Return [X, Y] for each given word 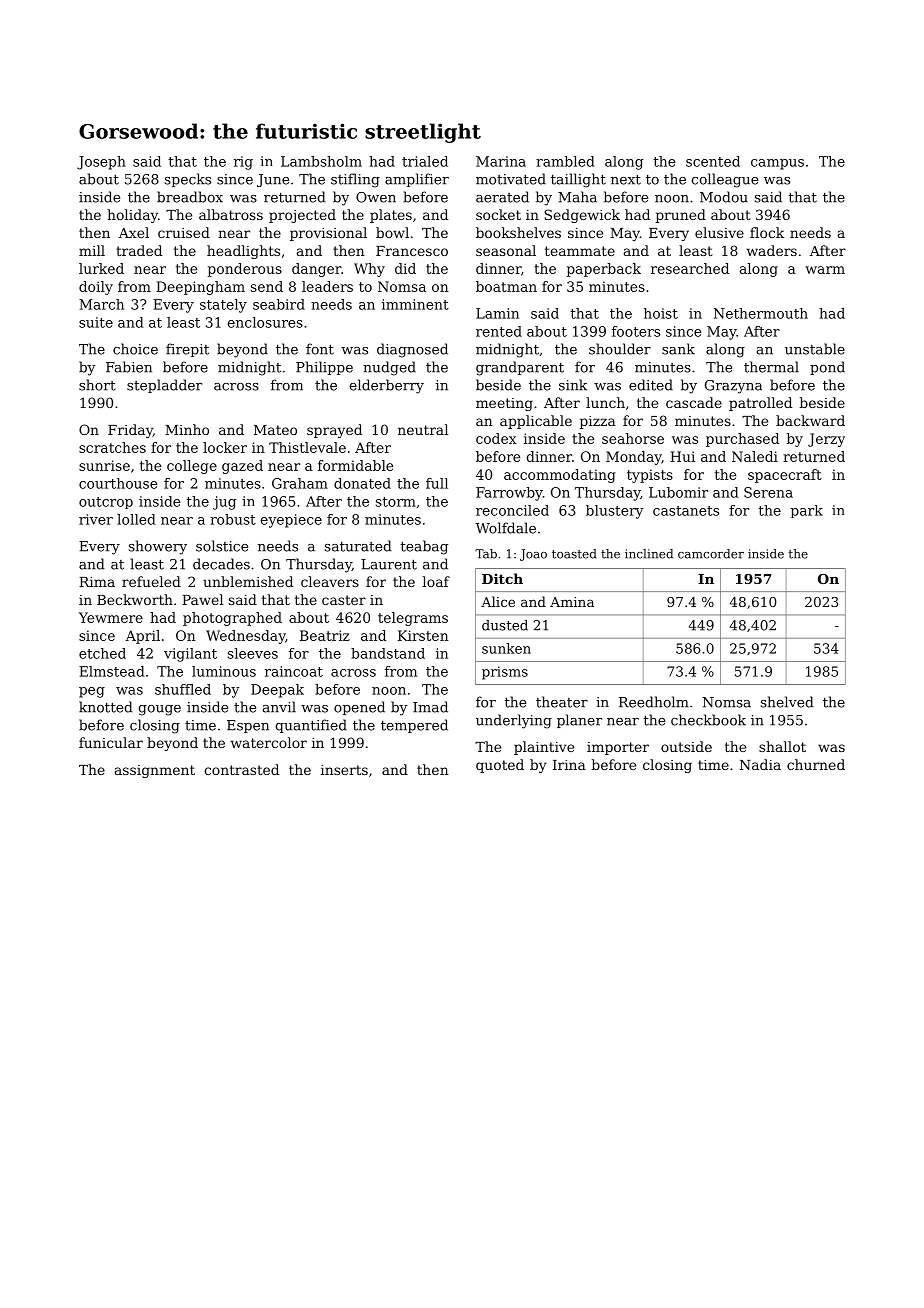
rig [243, 163]
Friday [130, 431]
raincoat [294, 671]
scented [713, 161]
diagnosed [412, 350]
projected [302, 216]
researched [690, 268]
